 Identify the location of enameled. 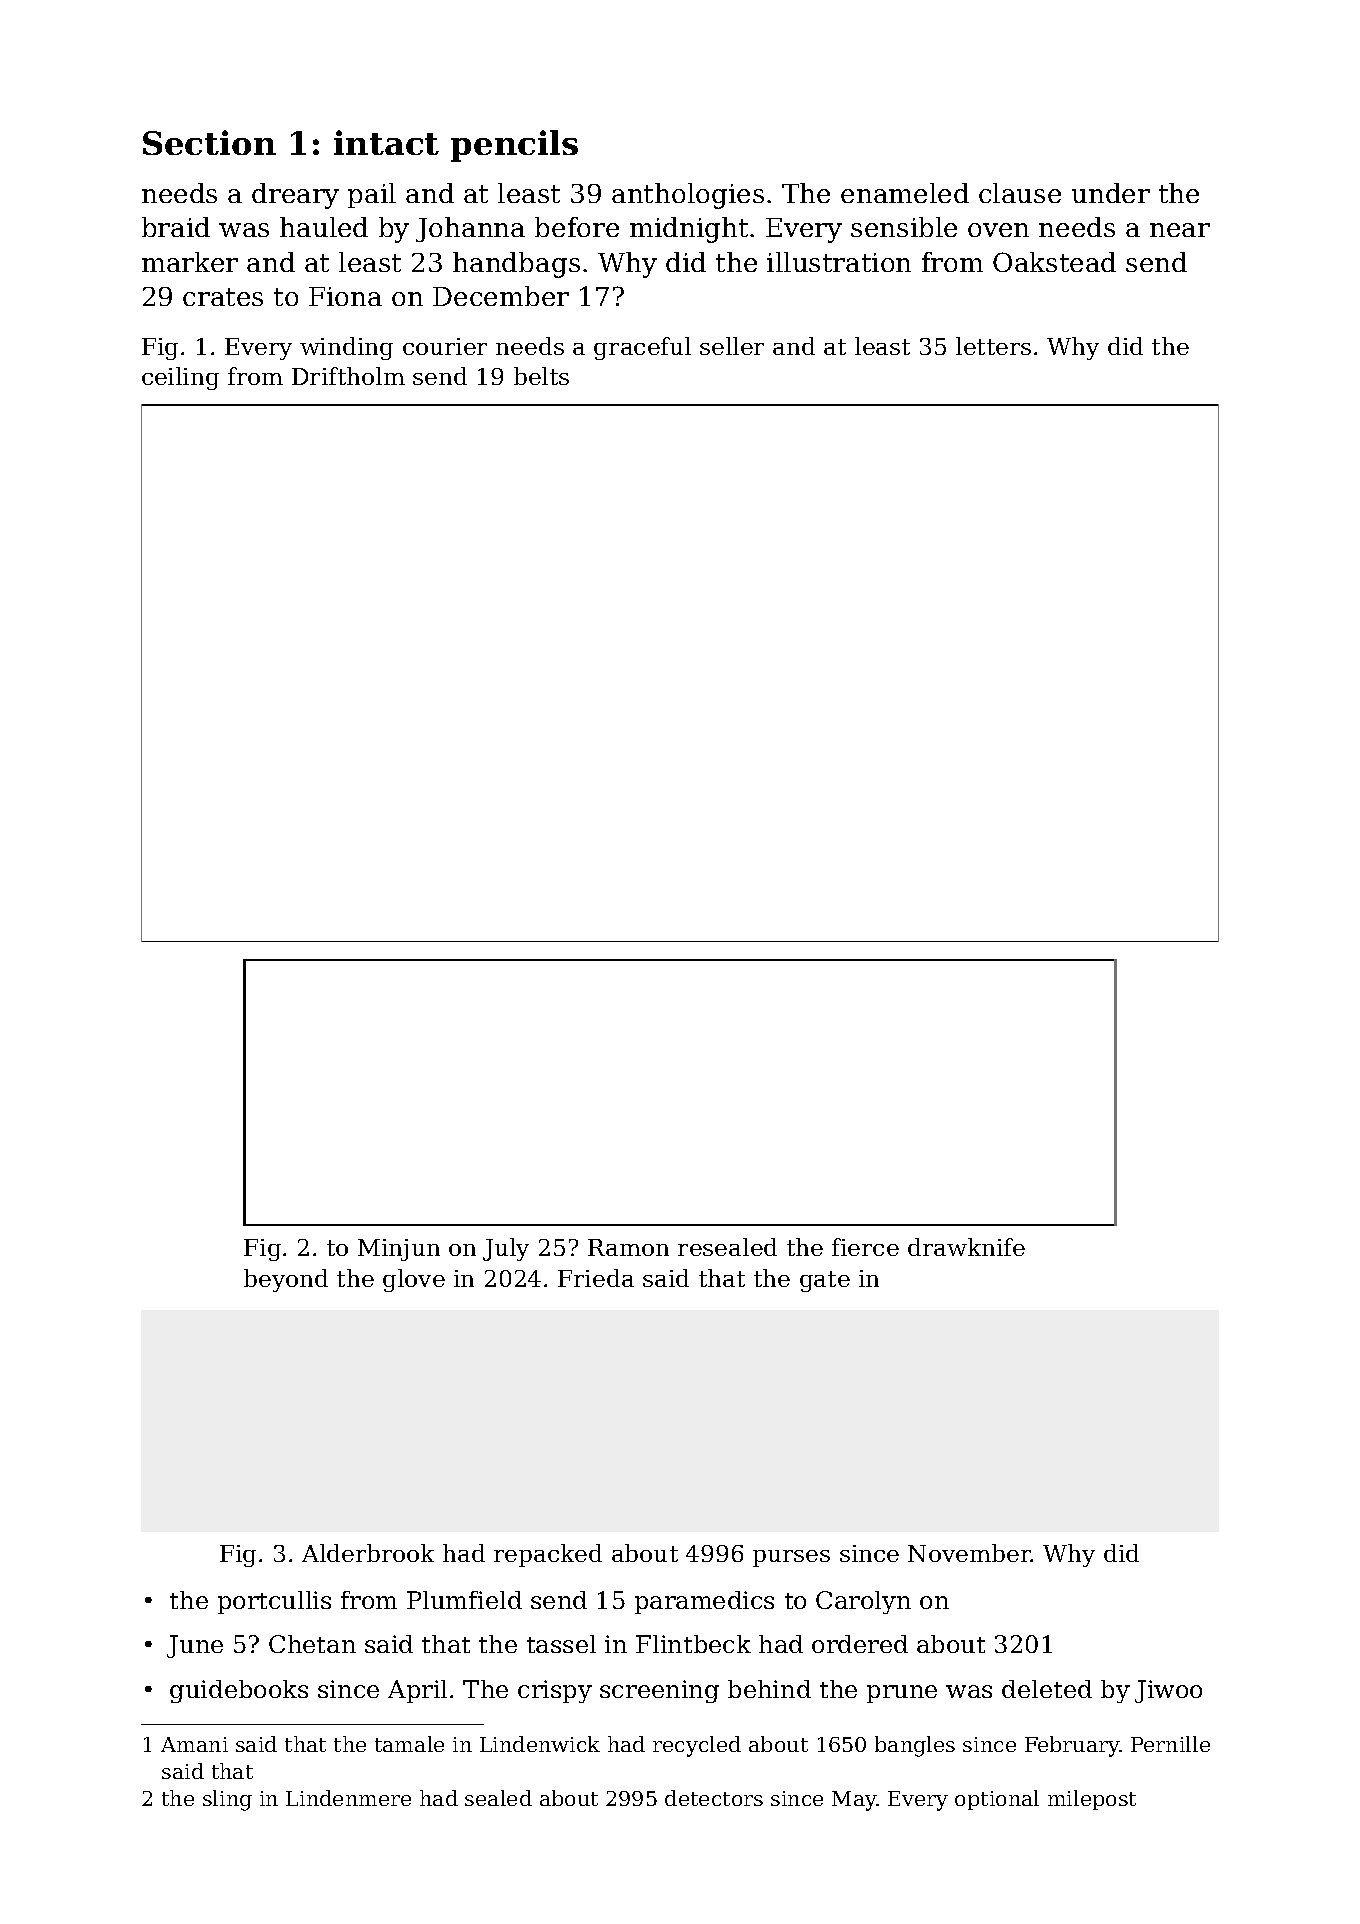
(905, 193).
